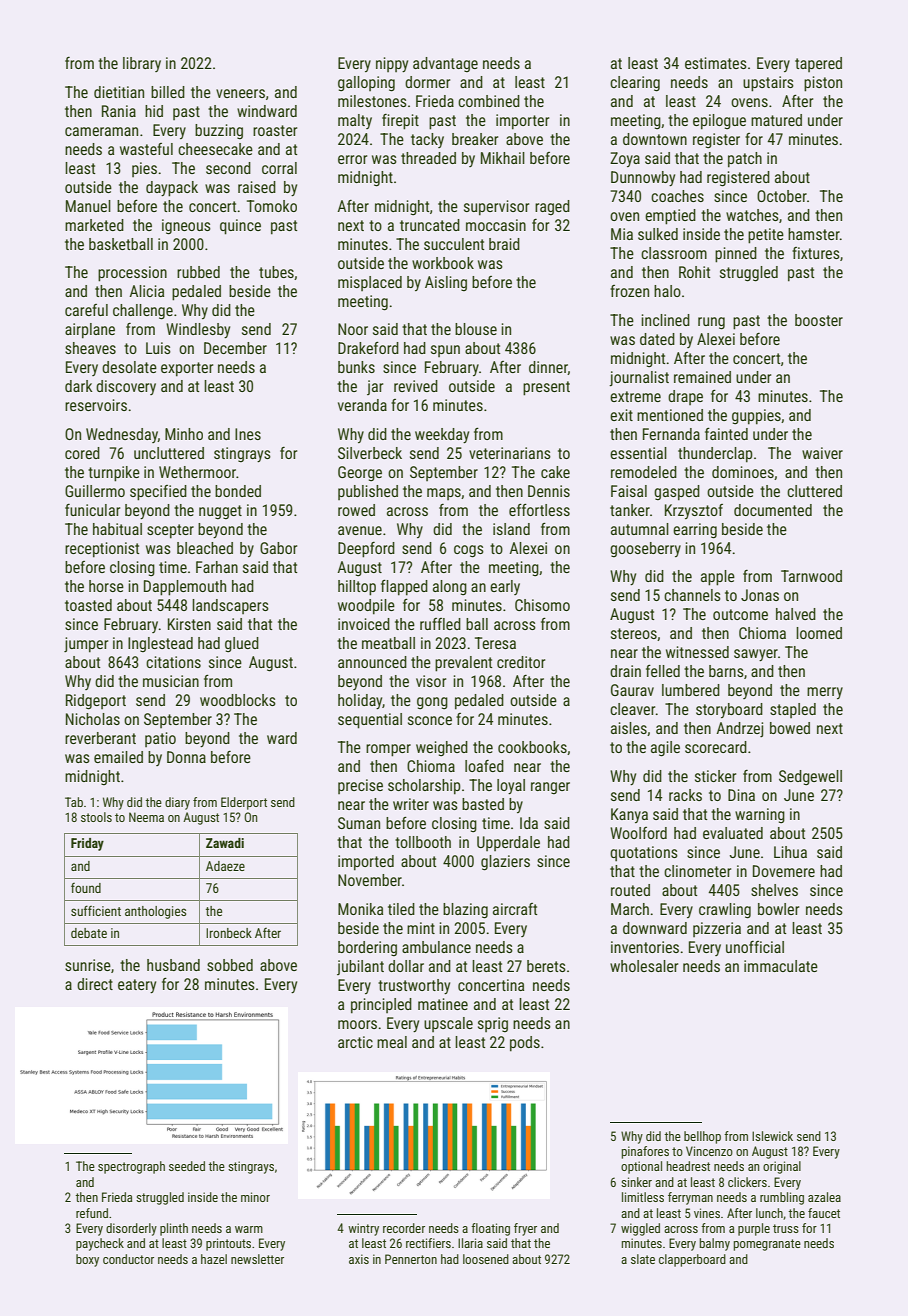 The height and width of the screenshot is (1316, 908). Describe the element at coordinates (106, 586) in the screenshot. I see `horse` at that location.
